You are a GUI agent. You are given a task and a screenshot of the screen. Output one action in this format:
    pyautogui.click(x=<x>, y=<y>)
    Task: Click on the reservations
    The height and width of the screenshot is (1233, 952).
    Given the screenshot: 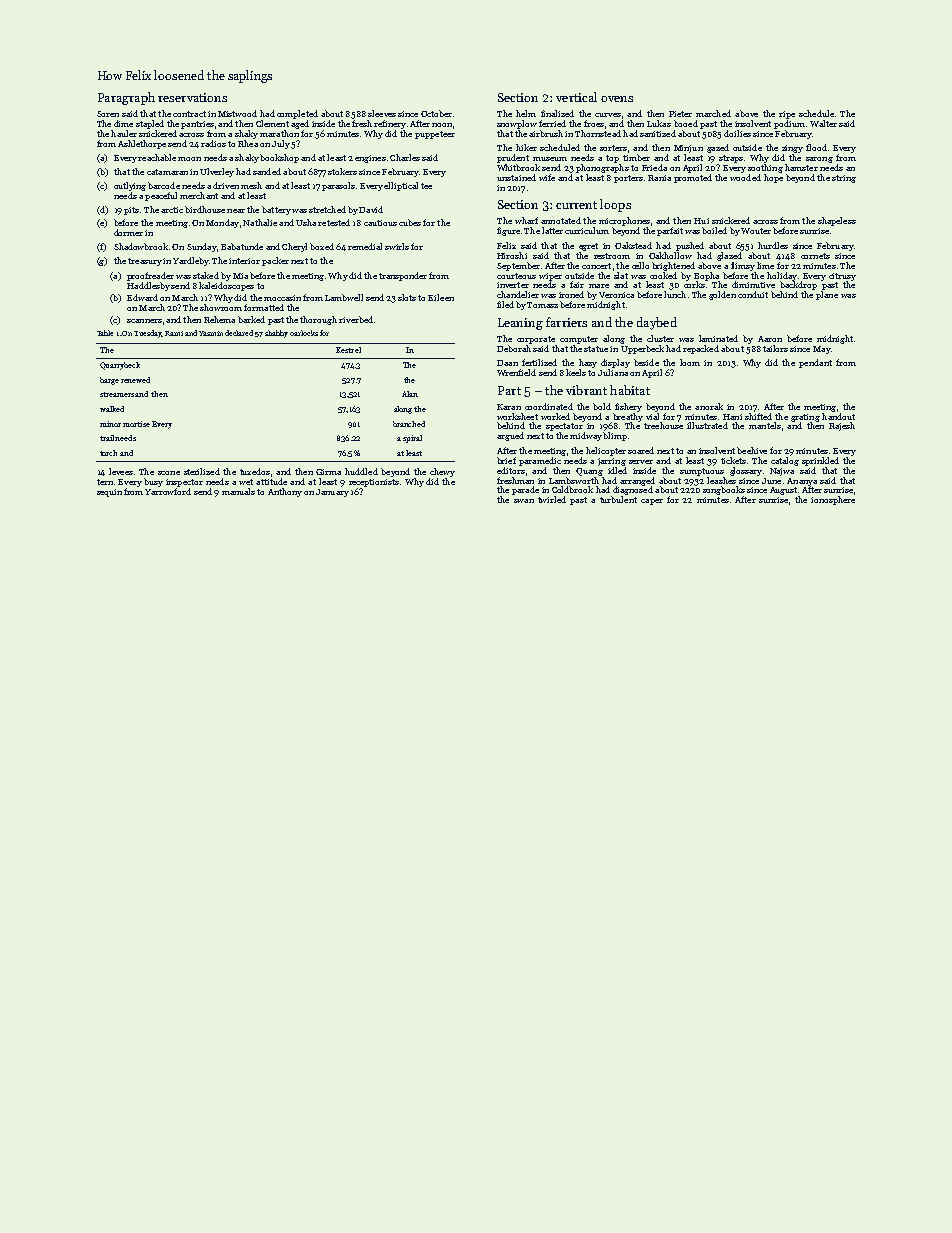 What is the action you would take?
    pyautogui.click(x=192, y=97)
